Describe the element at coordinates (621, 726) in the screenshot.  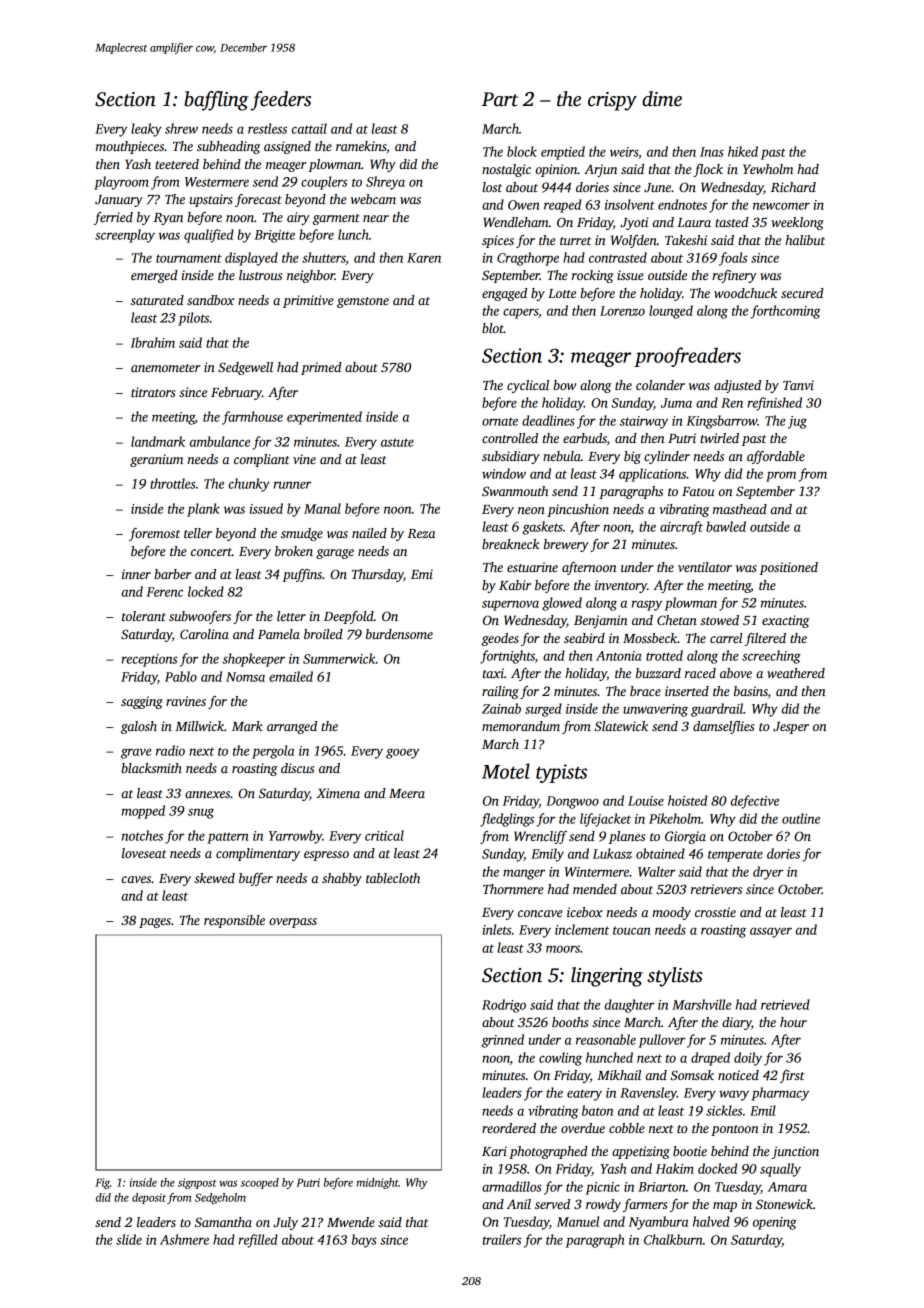
I see `Slatewick` at that location.
